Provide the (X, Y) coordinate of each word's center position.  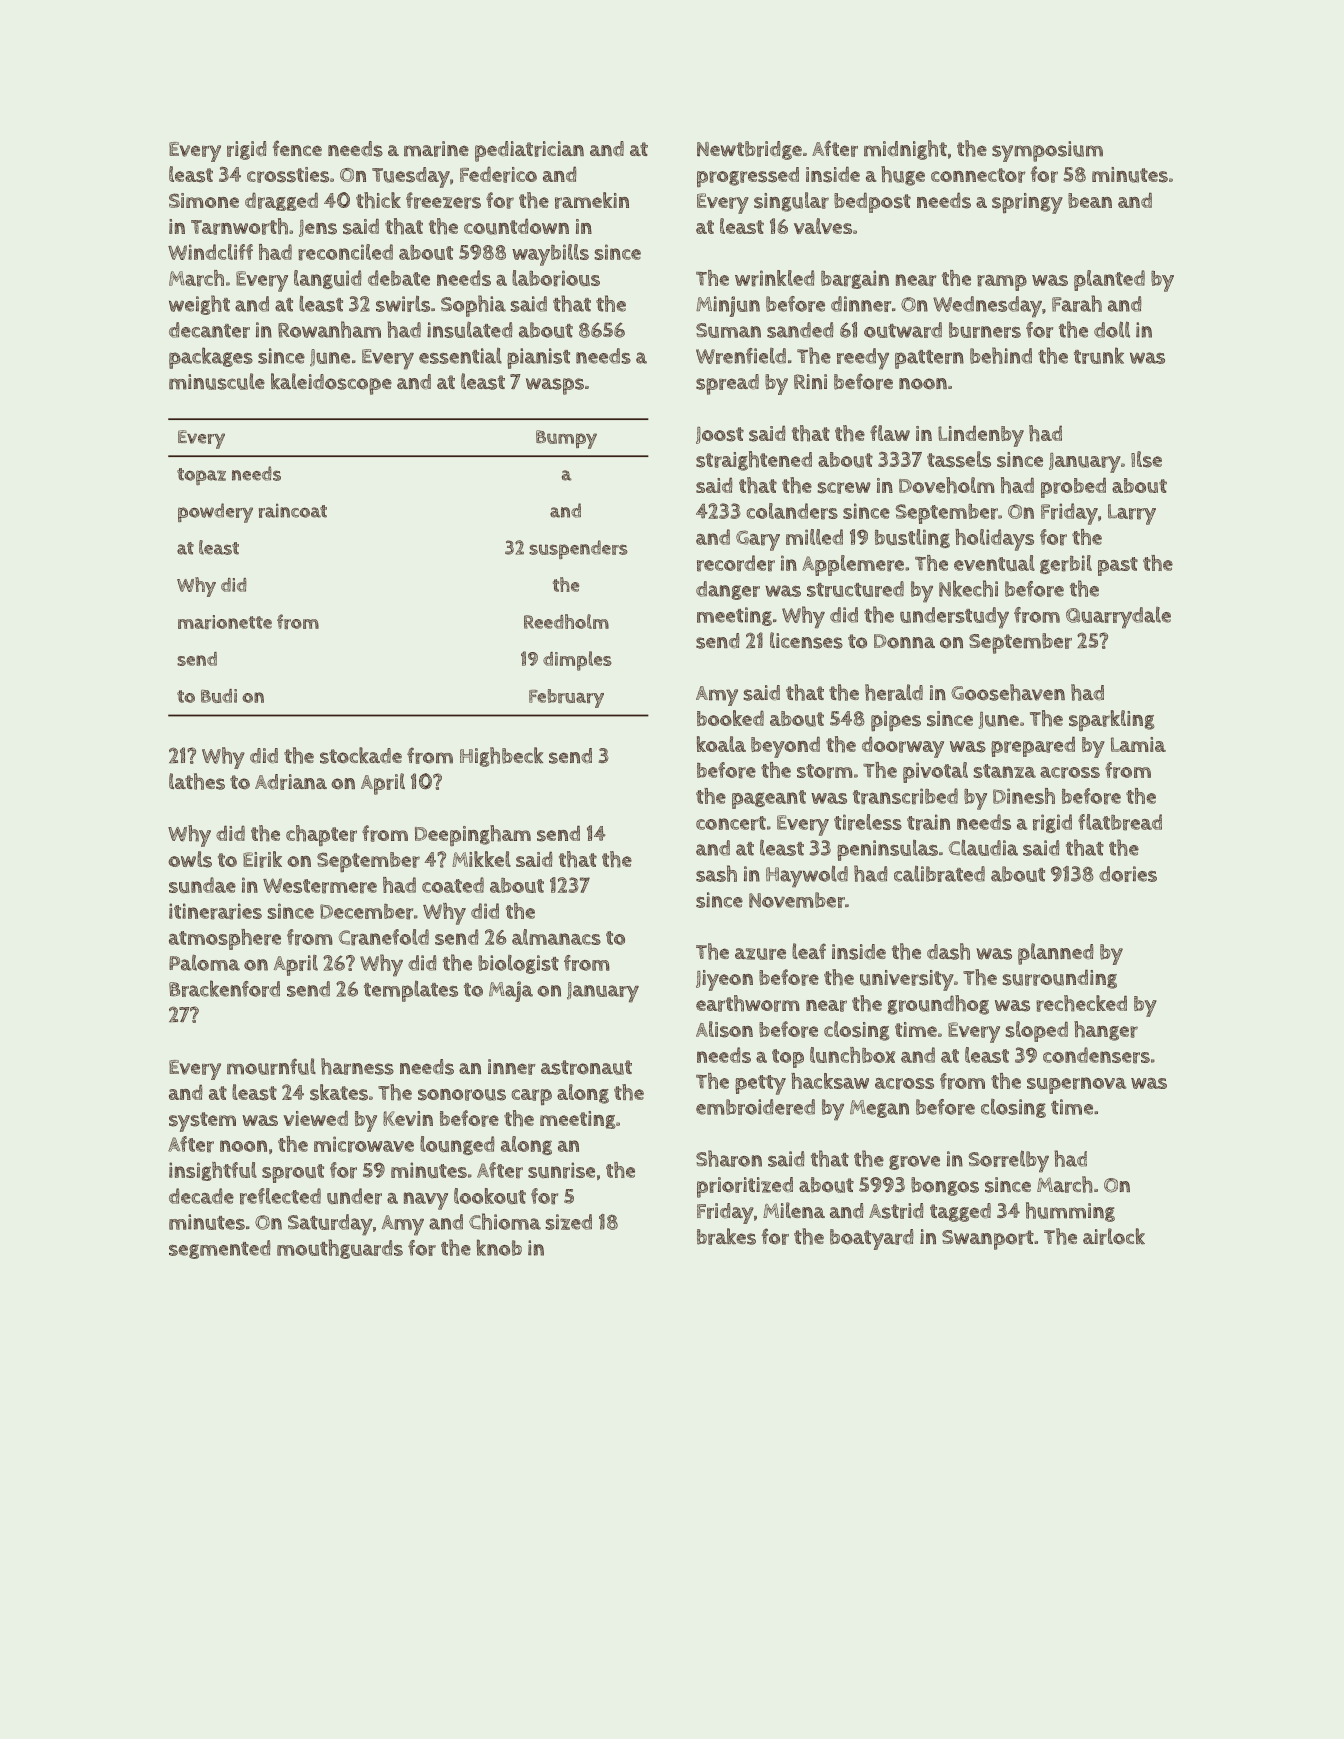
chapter (321, 835)
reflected (280, 1196)
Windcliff (210, 252)
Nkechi (968, 588)
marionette (225, 622)
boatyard (871, 1239)
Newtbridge (749, 150)
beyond (785, 747)
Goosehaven (1008, 692)
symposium (1047, 151)
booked (730, 718)
